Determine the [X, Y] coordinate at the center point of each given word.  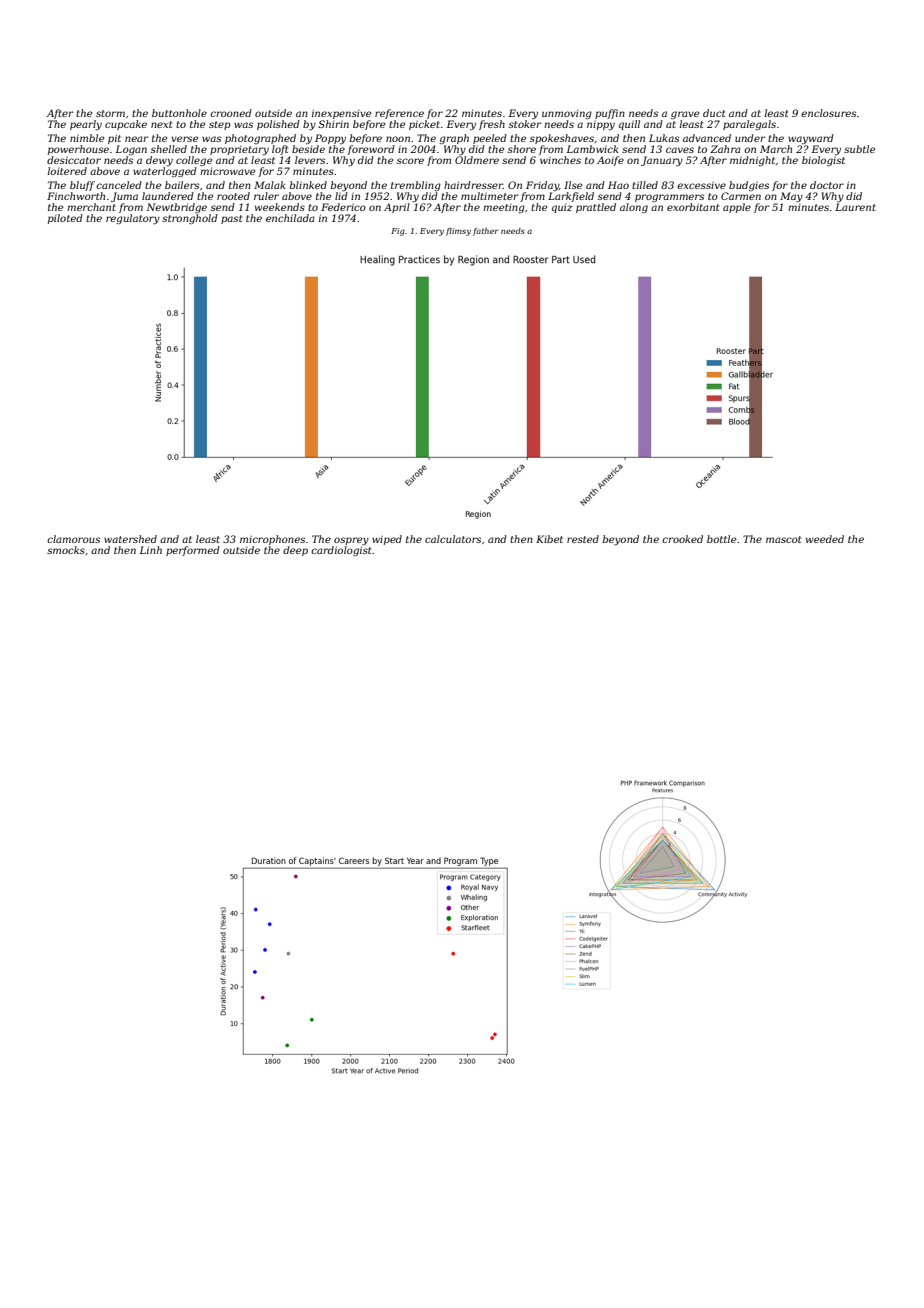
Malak [270, 185]
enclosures [828, 113]
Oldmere [477, 160]
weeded [825, 539]
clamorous [73, 539]
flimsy [458, 232]
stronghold [190, 219]
